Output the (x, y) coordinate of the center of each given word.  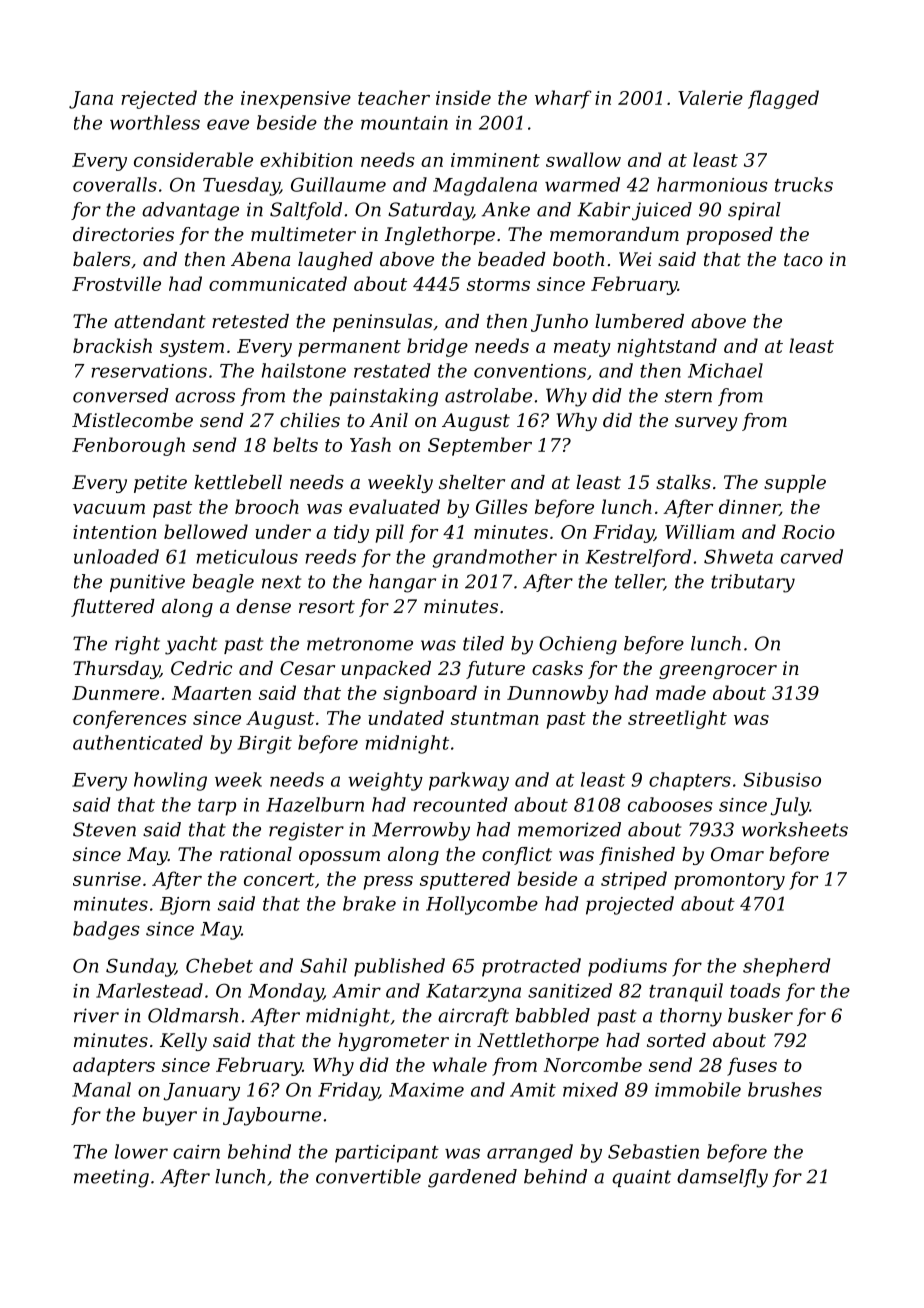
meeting (111, 1178)
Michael (725, 370)
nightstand (667, 347)
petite (160, 484)
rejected (159, 99)
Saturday (430, 211)
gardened (472, 1178)
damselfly (722, 1178)
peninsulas (383, 323)
